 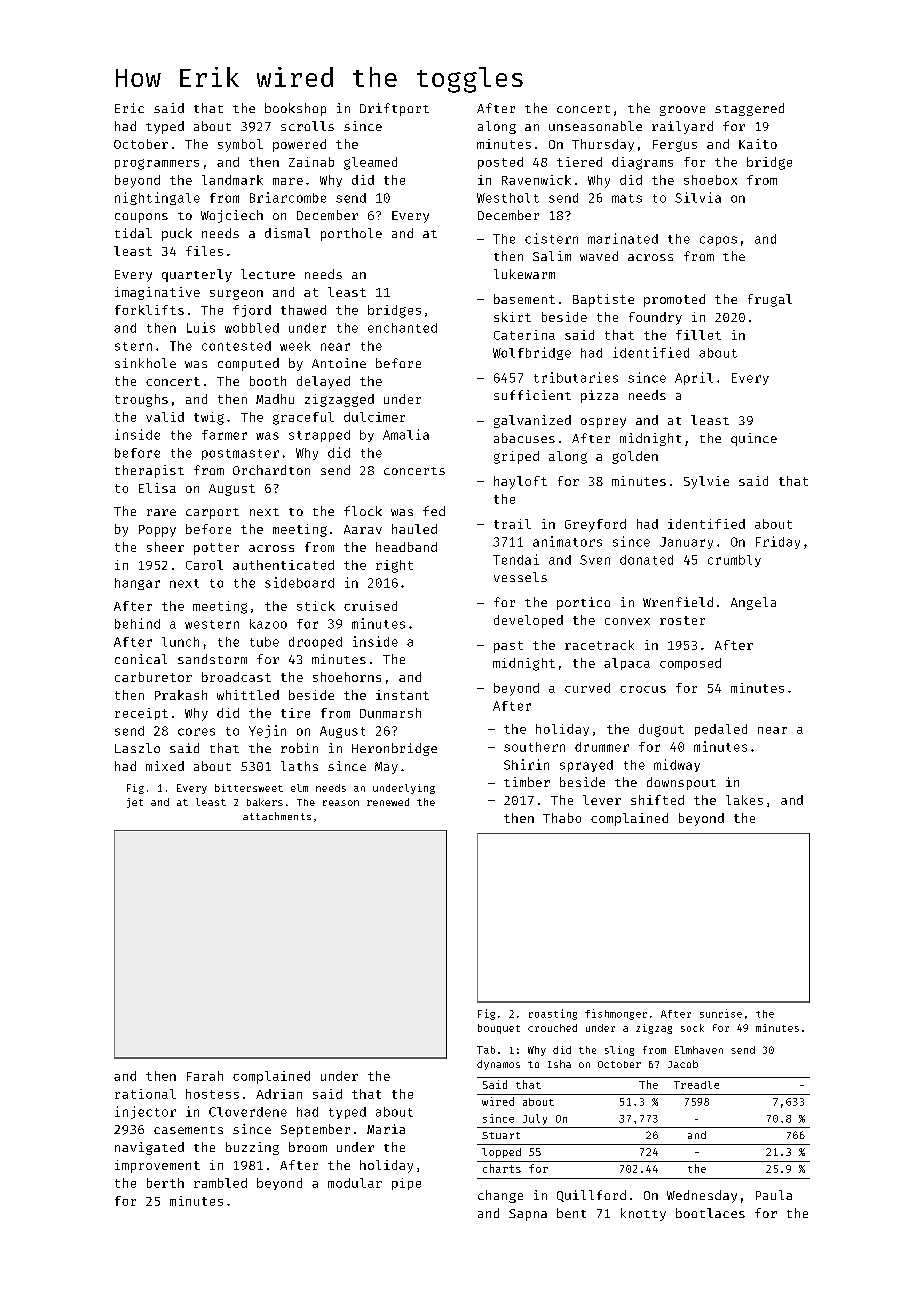 What do you see at coordinates (508, 647) in the screenshot?
I see `past` at bounding box center [508, 647].
